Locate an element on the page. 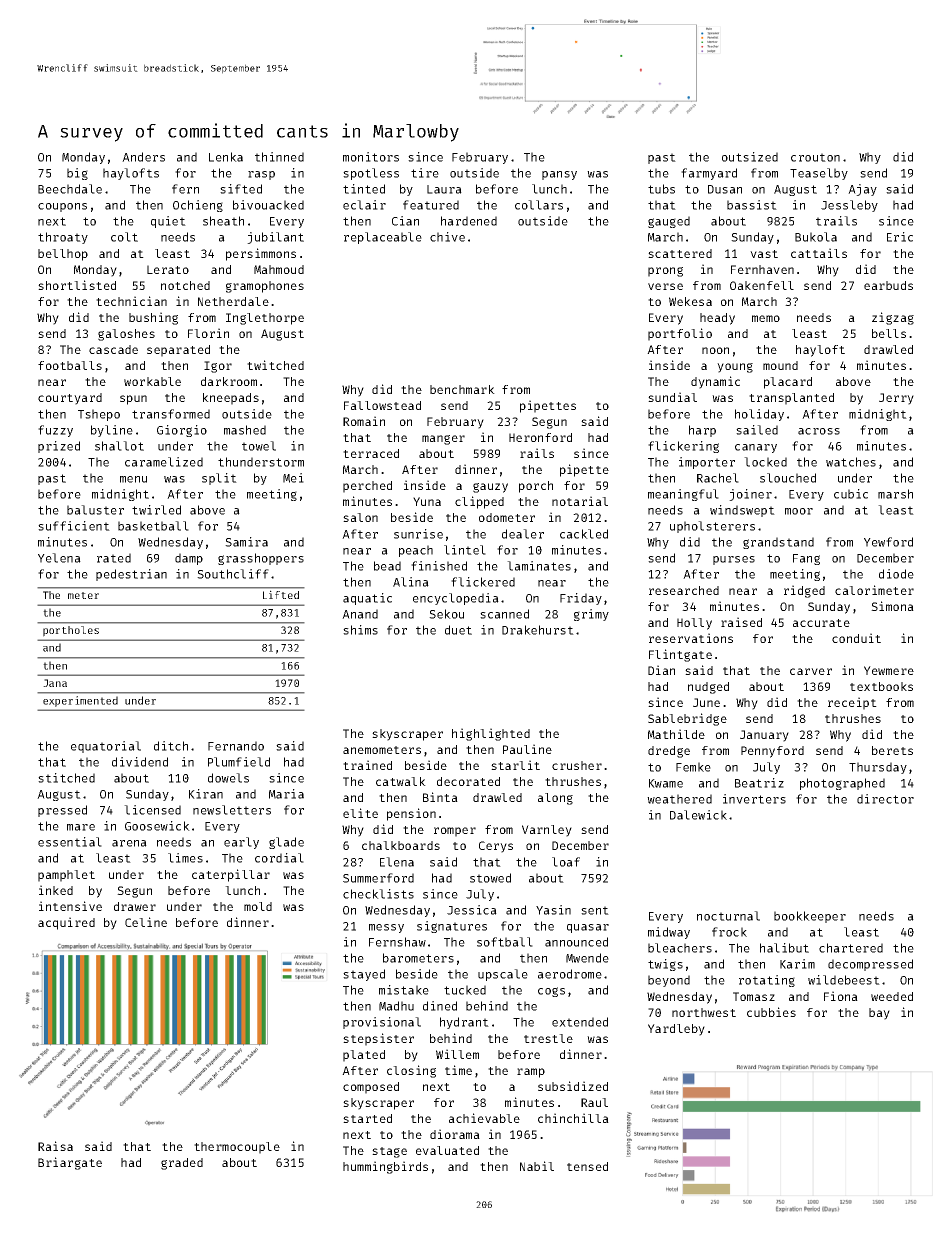 This image has height=1233, width=952. Lenka is located at coordinates (226, 157).
